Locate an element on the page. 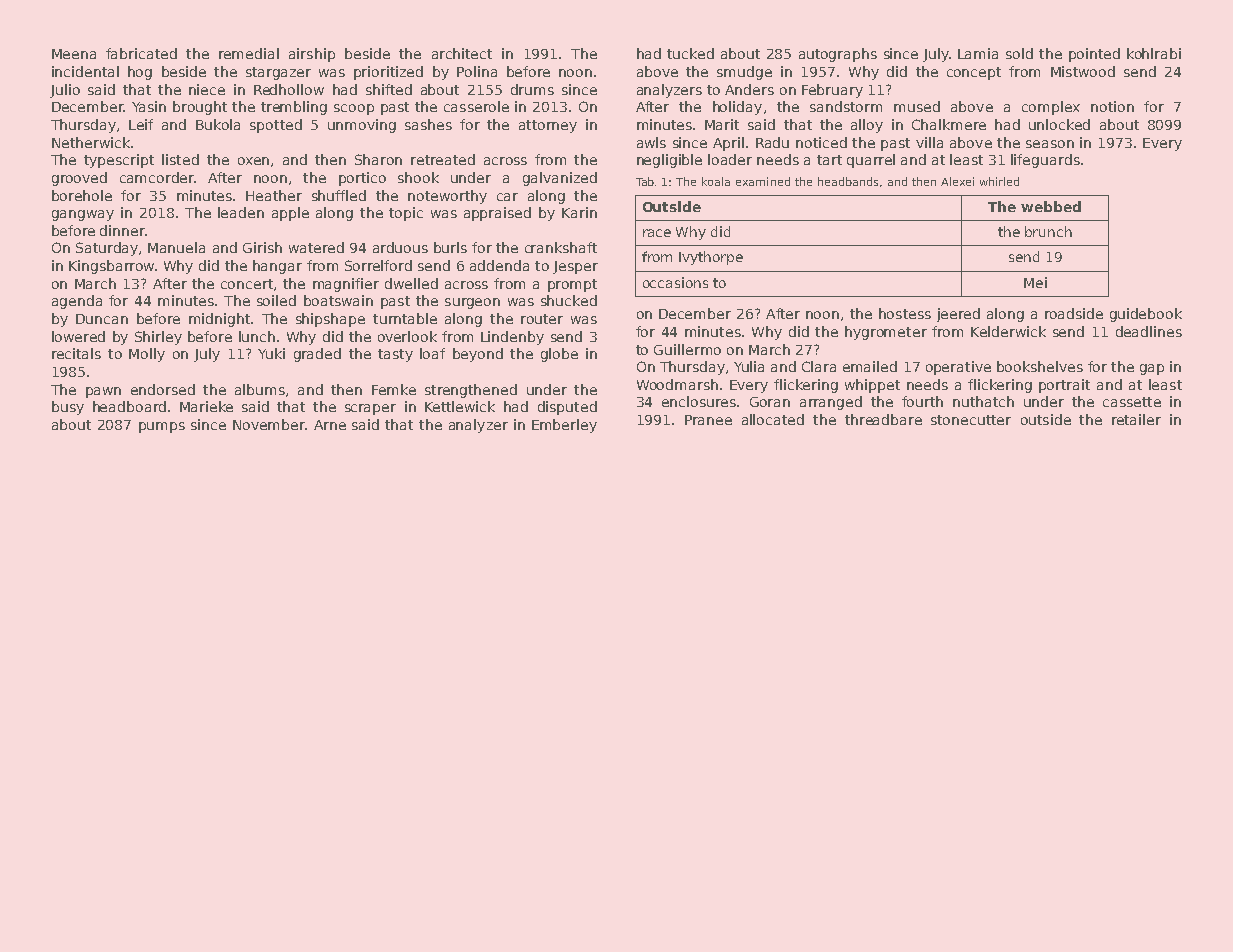 Image resolution: width=1233 pixels, height=952 pixels. Meena is located at coordinates (74, 54).
